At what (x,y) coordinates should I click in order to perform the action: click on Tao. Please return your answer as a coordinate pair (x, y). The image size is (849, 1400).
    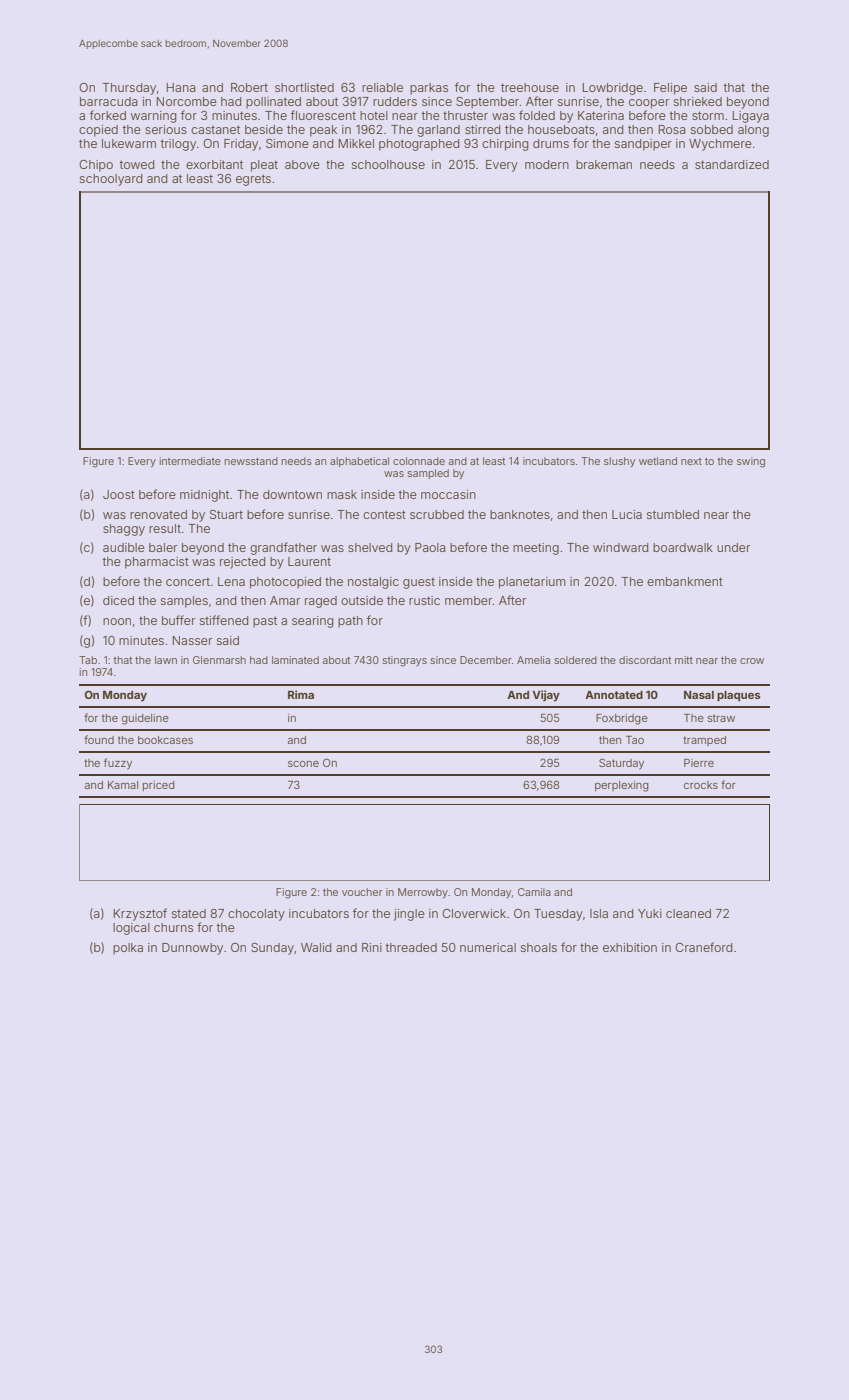
    Looking at the image, I should click on (635, 740).
